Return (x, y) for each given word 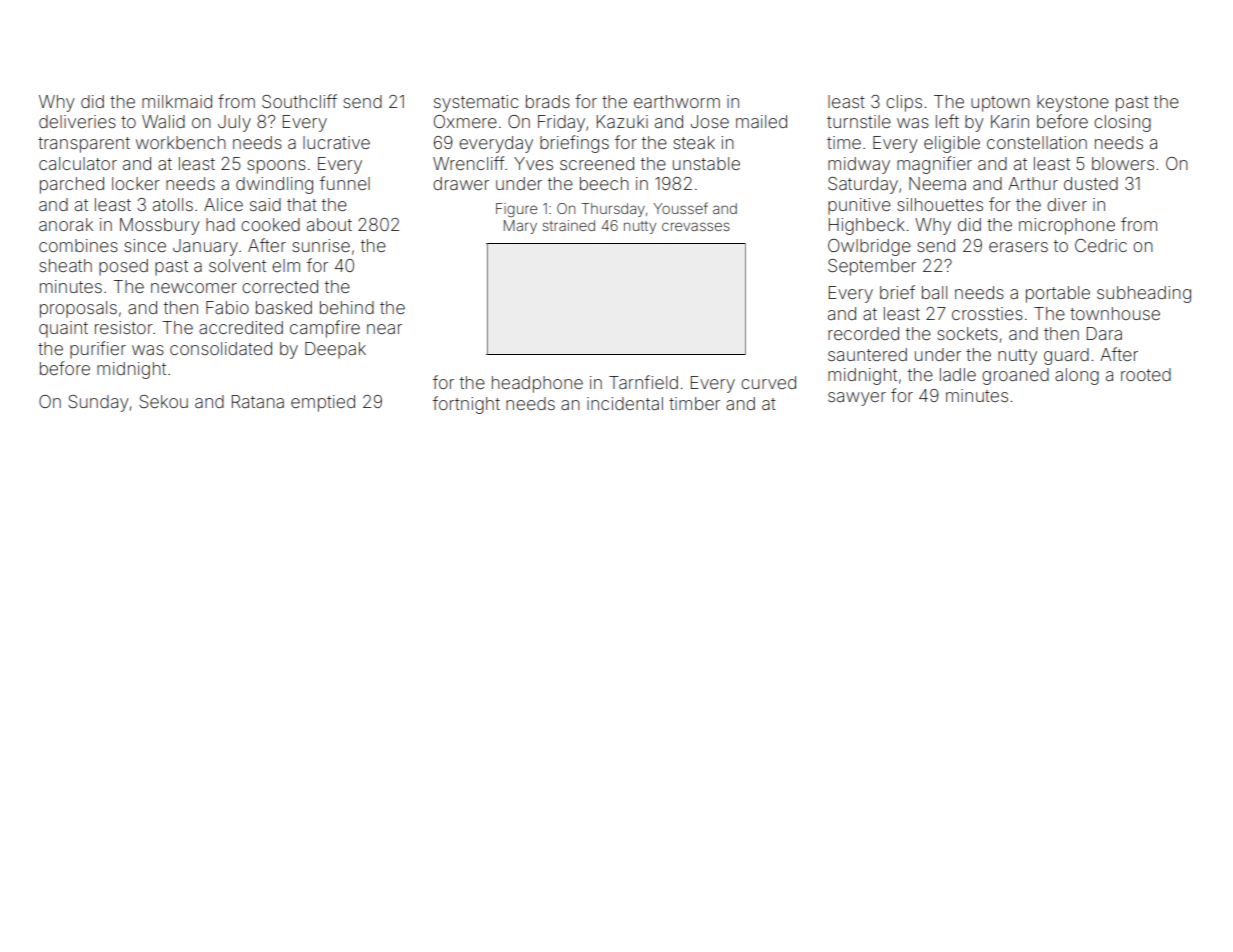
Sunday (98, 403)
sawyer (857, 399)
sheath (65, 265)
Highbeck (867, 226)
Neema (937, 183)
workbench (181, 142)
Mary (520, 227)
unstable (706, 163)
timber (694, 403)
